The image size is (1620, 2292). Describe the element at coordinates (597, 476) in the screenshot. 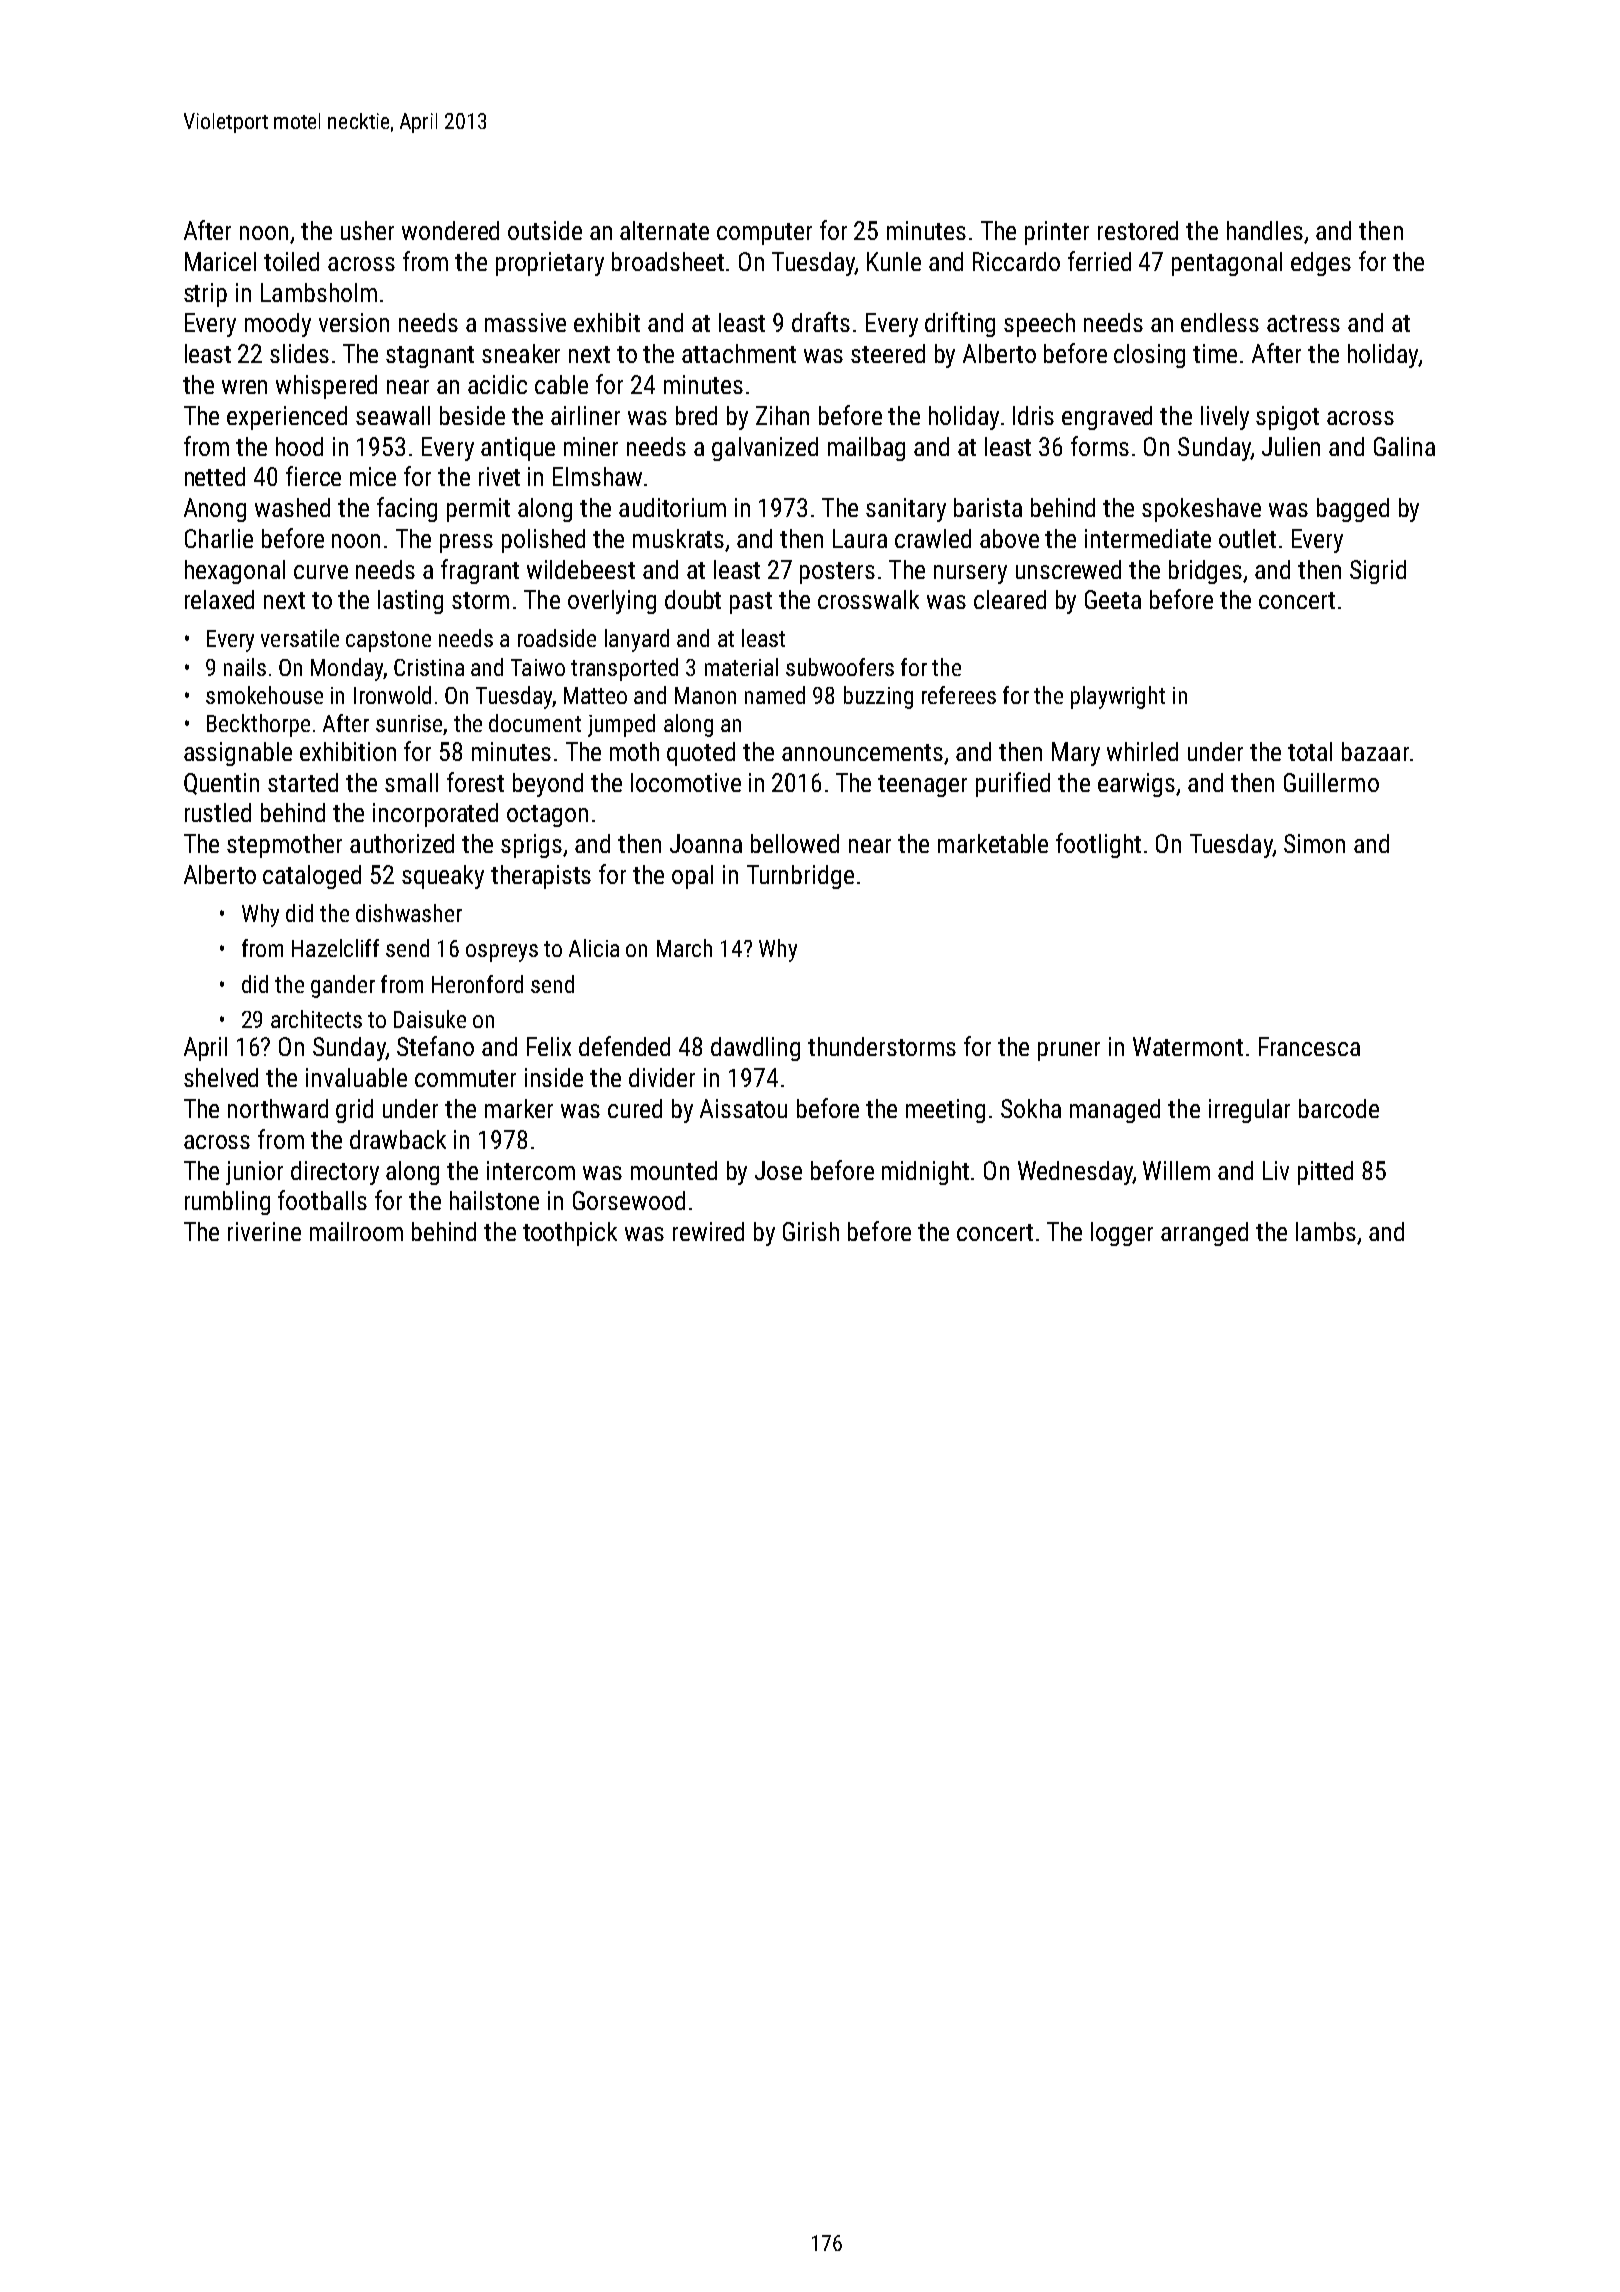

I see `Elmshaw` at that location.
